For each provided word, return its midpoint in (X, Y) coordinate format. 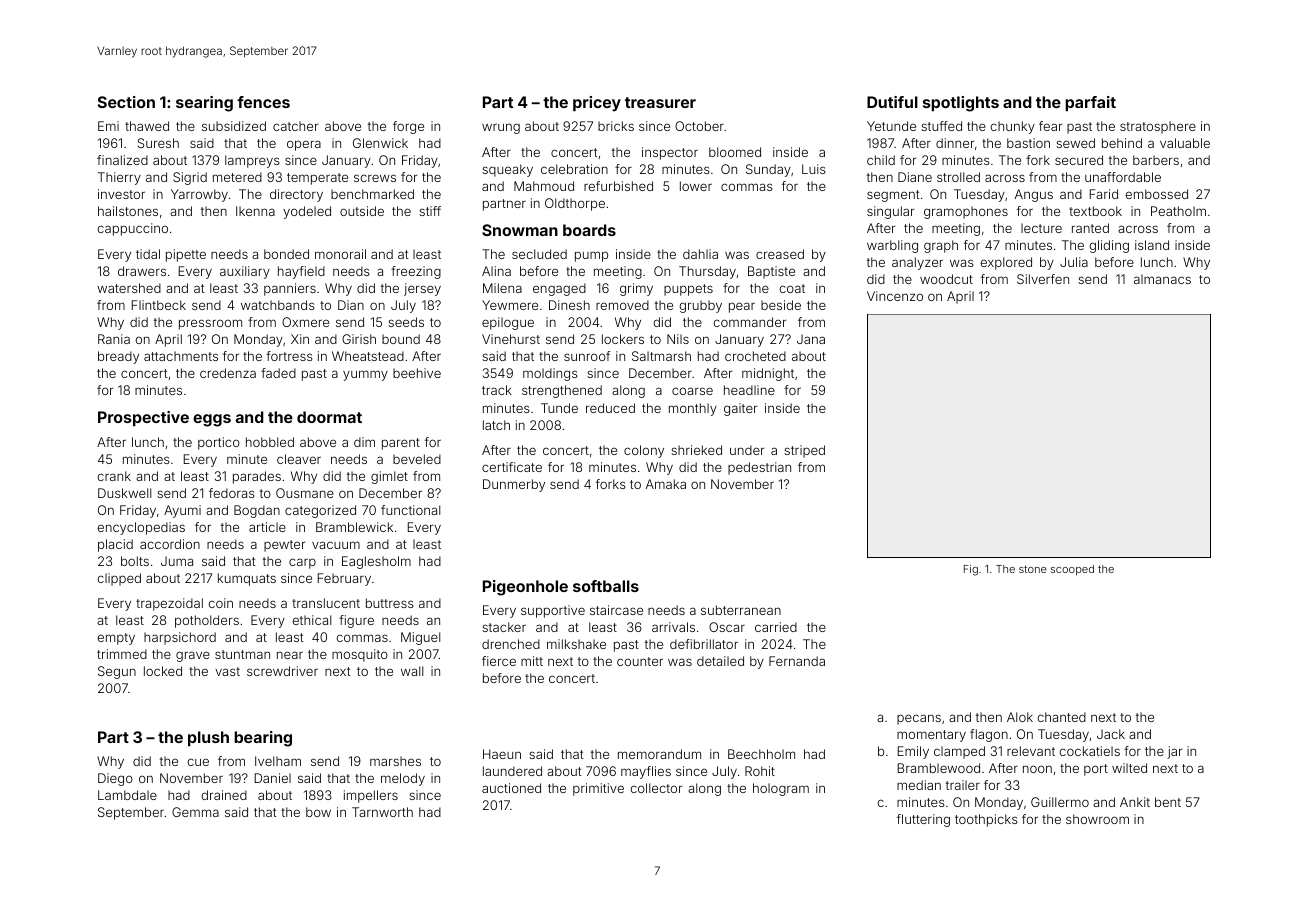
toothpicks (986, 820)
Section (126, 102)
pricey (597, 104)
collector (656, 788)
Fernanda (797, 661)
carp (302, 563)
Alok (1020, 717)
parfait (1090, 103)
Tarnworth (382, 812)
